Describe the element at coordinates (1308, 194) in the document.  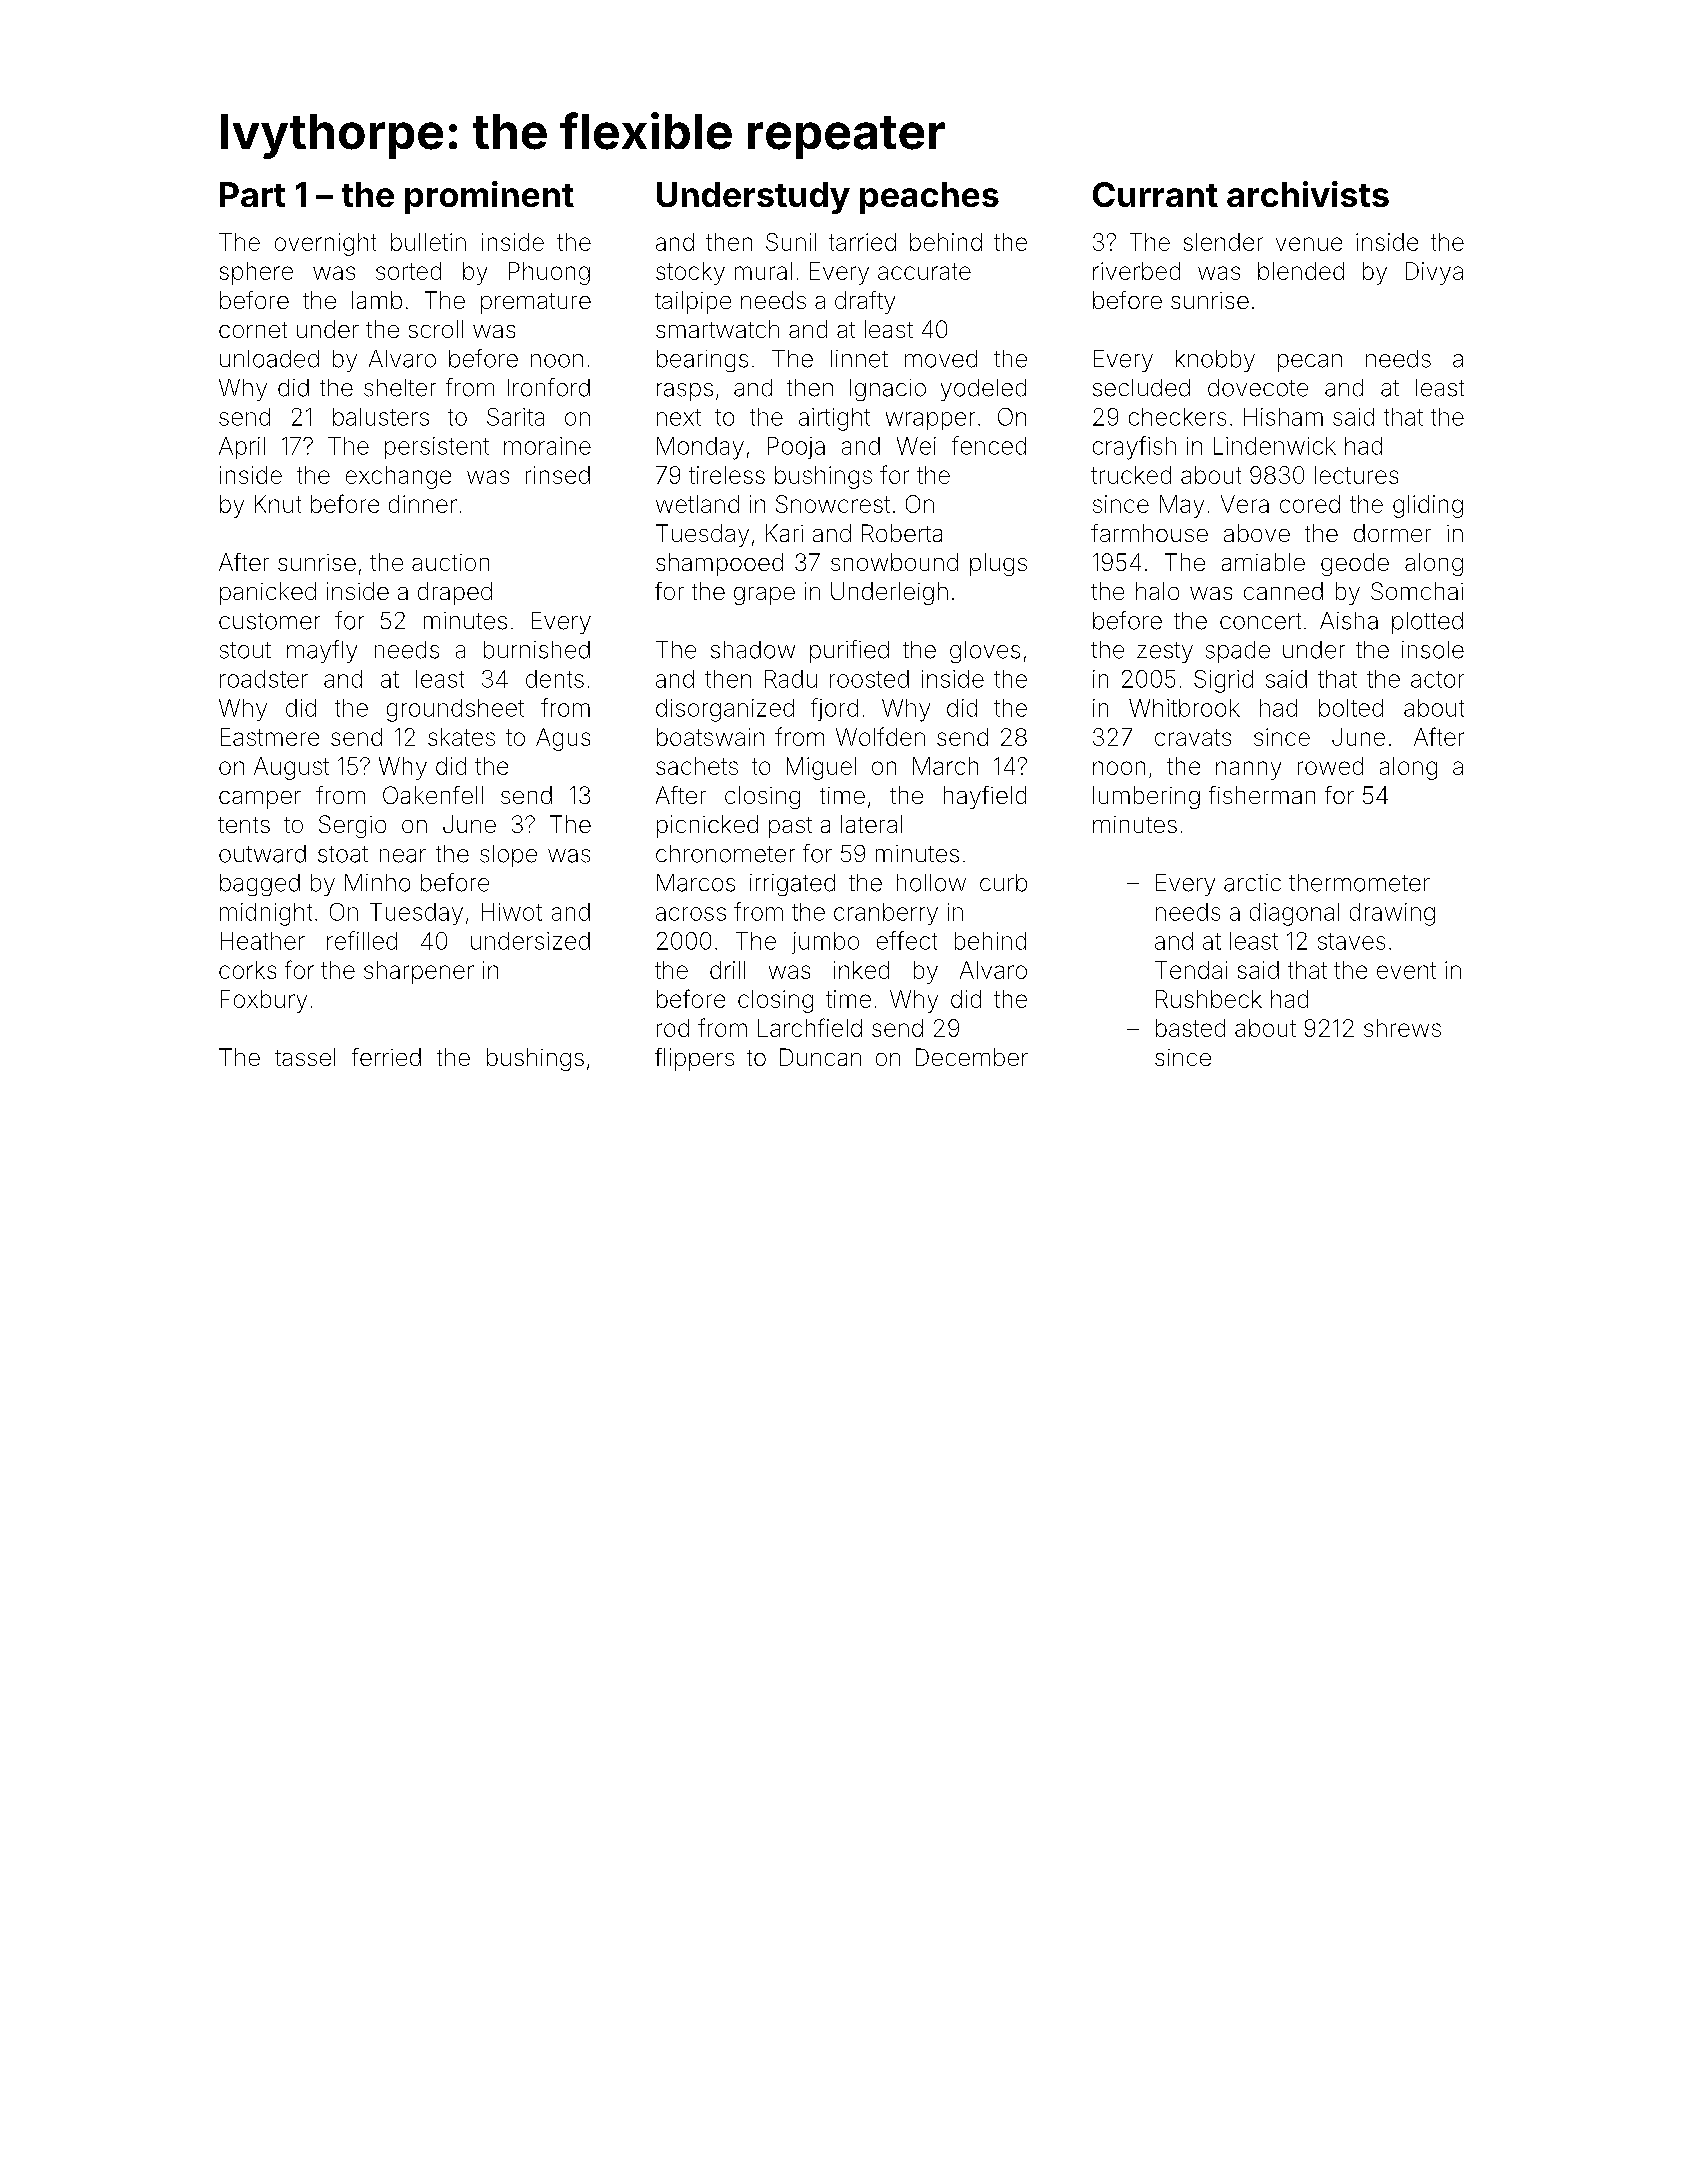
I see `archivists` at that location.
